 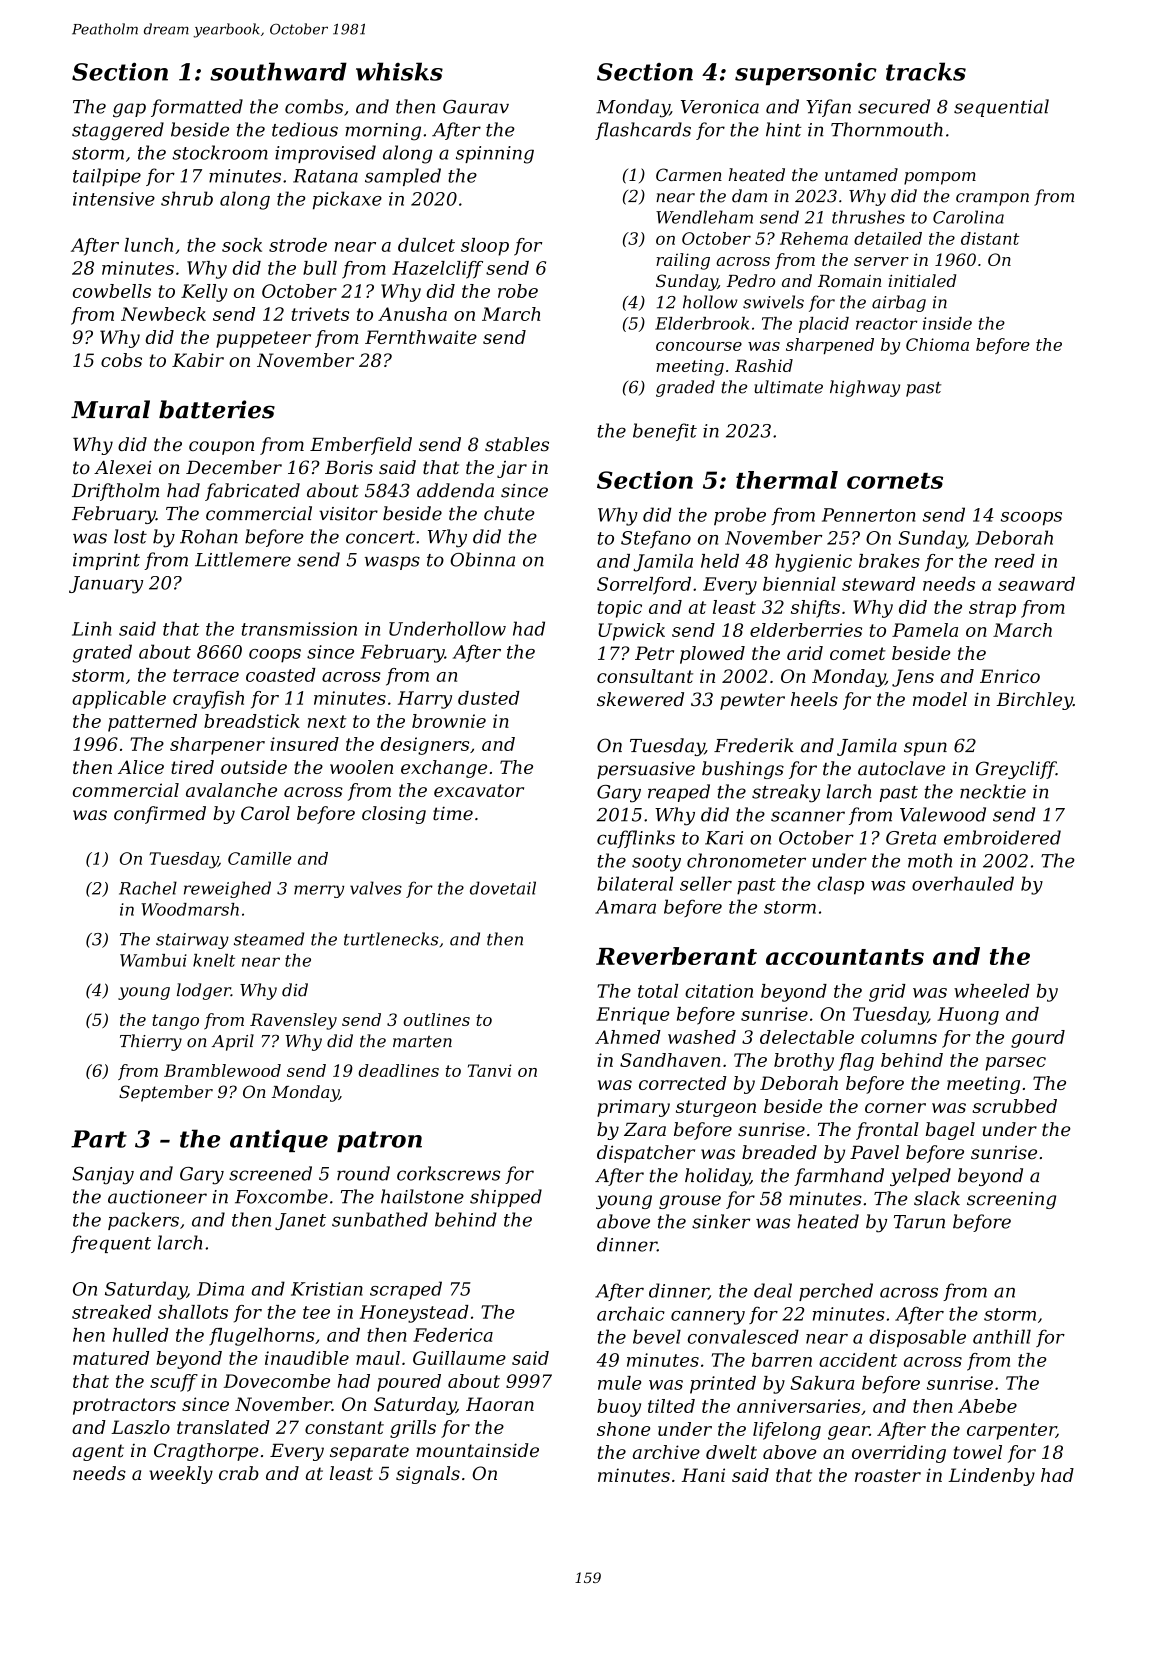 What do you see at coordinates (665, 432) in the screenshot?
I see `benefit` at bounding box center [665, 432].
